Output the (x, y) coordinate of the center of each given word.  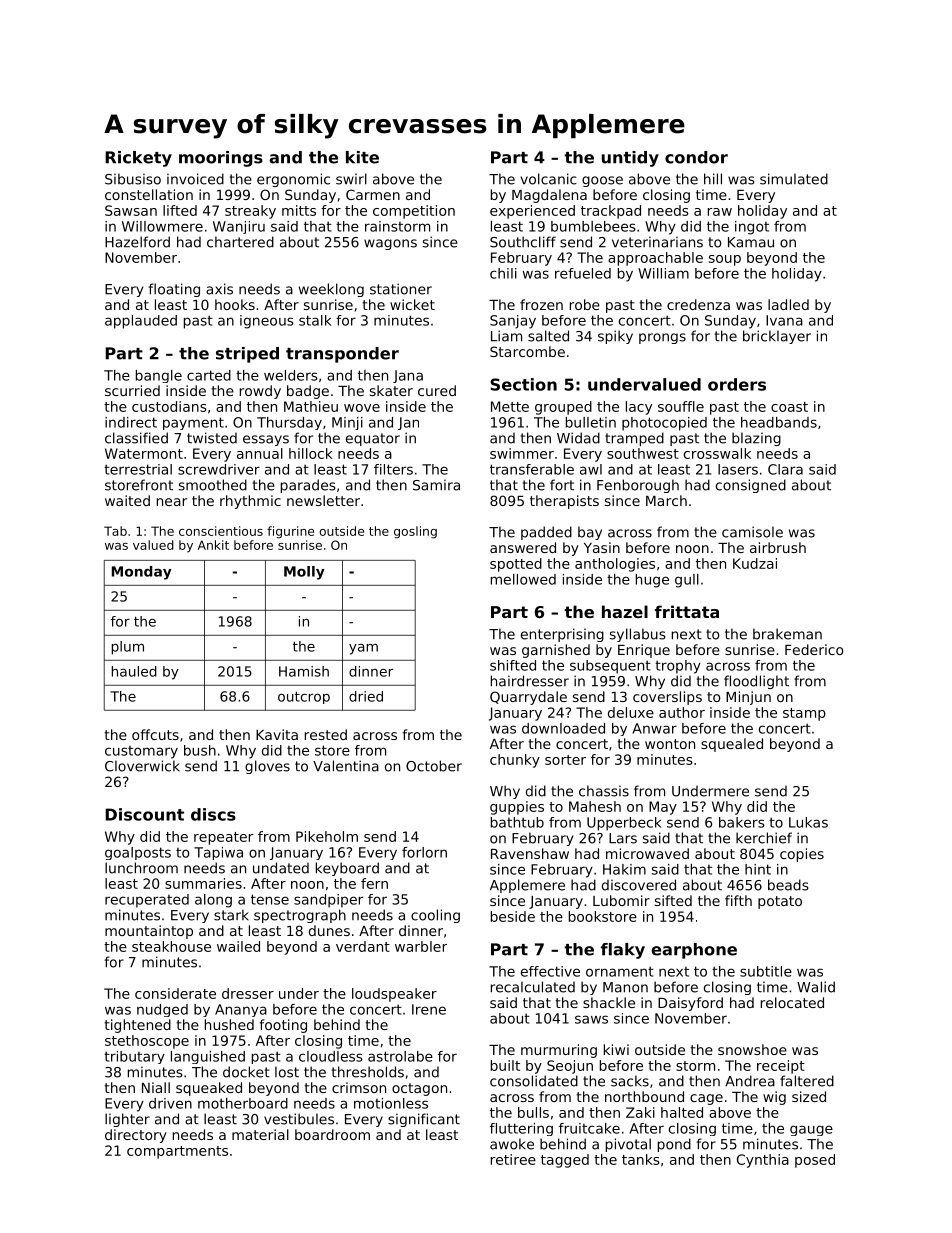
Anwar (654, 728)
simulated (794, 179)
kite (362, 157)
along (213, 901)
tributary (134, 1057)
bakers (742, 822)
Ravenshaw (530, 853)
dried (366, 696)
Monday (142, 573)
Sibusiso (133, 179)
